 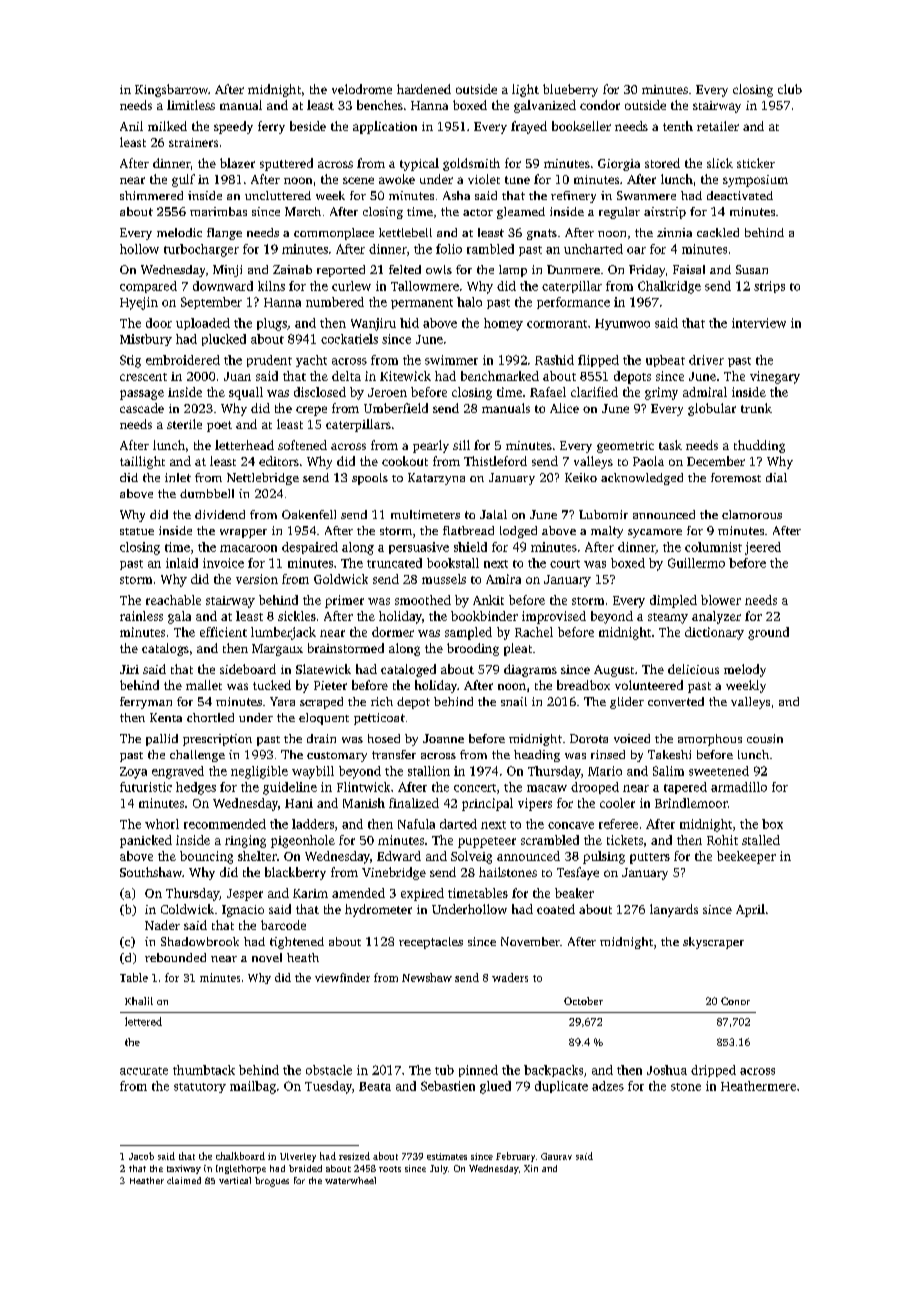 I want to click on duplicate, so click(x=561, y=1087).
